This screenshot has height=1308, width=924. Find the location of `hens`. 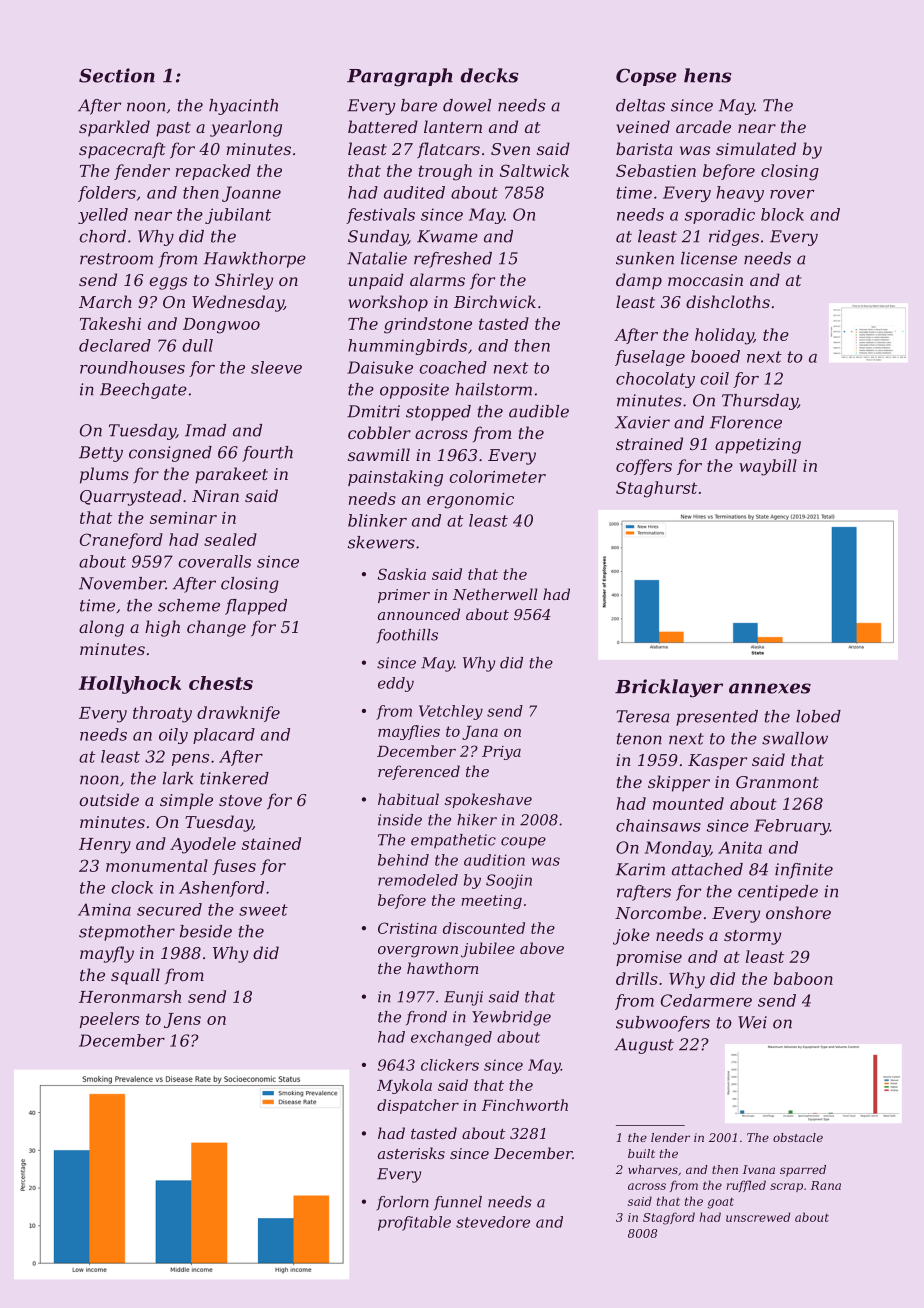

hens is located at coordinates (708, 75).
